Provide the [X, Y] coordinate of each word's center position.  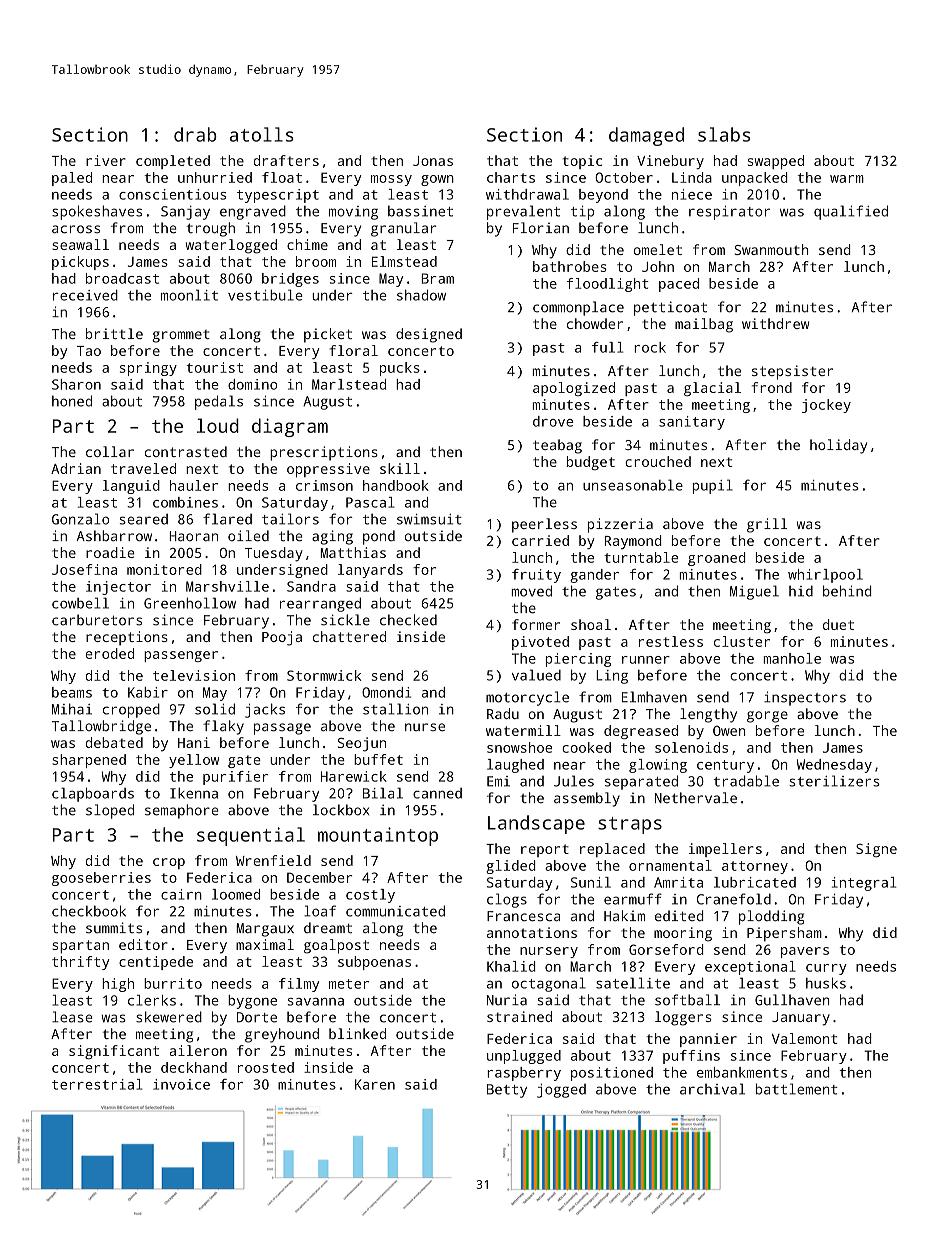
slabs [724, 134]
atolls [262, 134]
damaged [646, 136]
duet [838, 624]
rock [650, 347]
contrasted [186, 451]
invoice [181, 1084]
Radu [503, 713]
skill [400, 468]
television [194, 675]
